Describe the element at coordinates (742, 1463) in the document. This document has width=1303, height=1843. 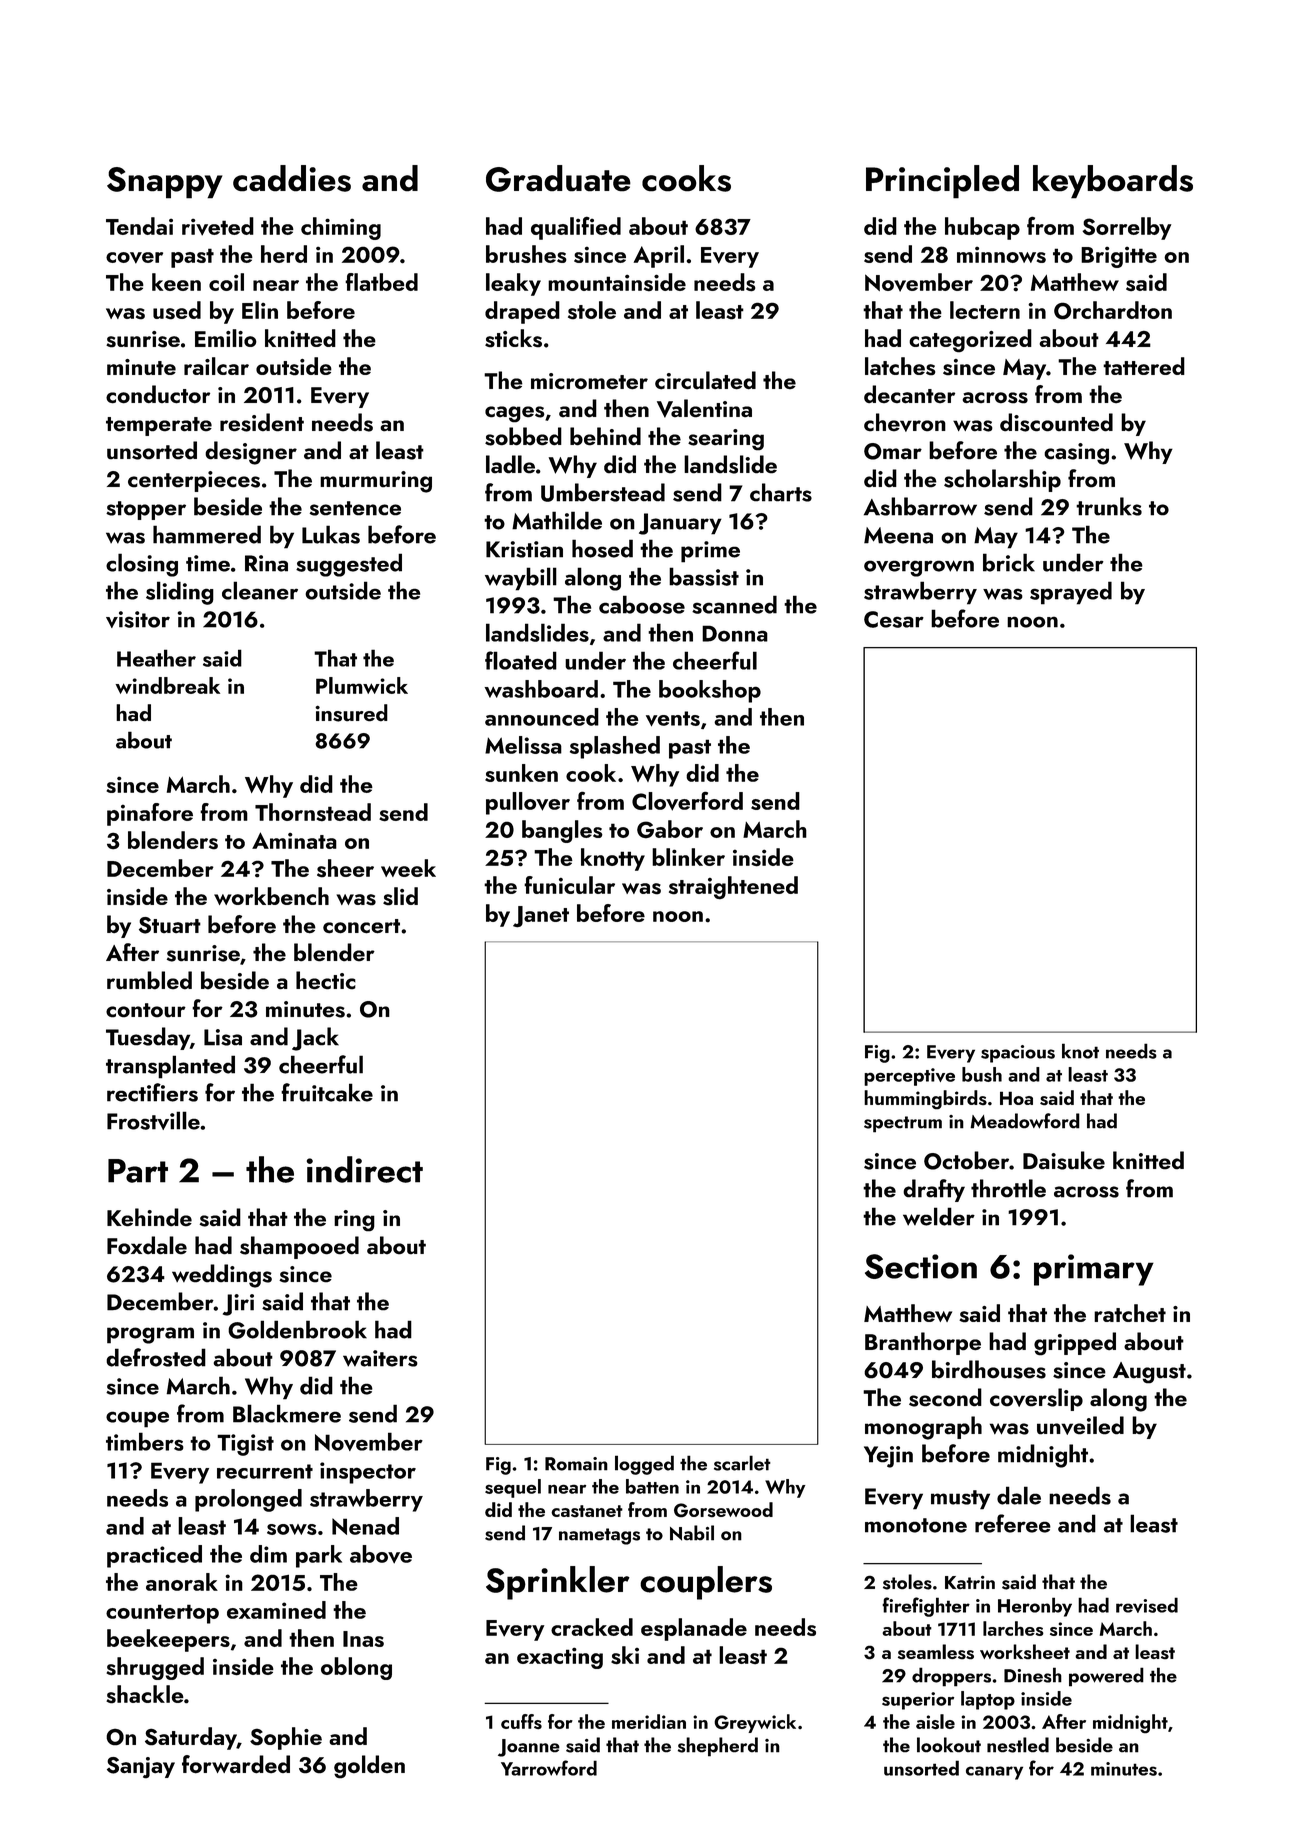
I see `scarlet` at that location.
